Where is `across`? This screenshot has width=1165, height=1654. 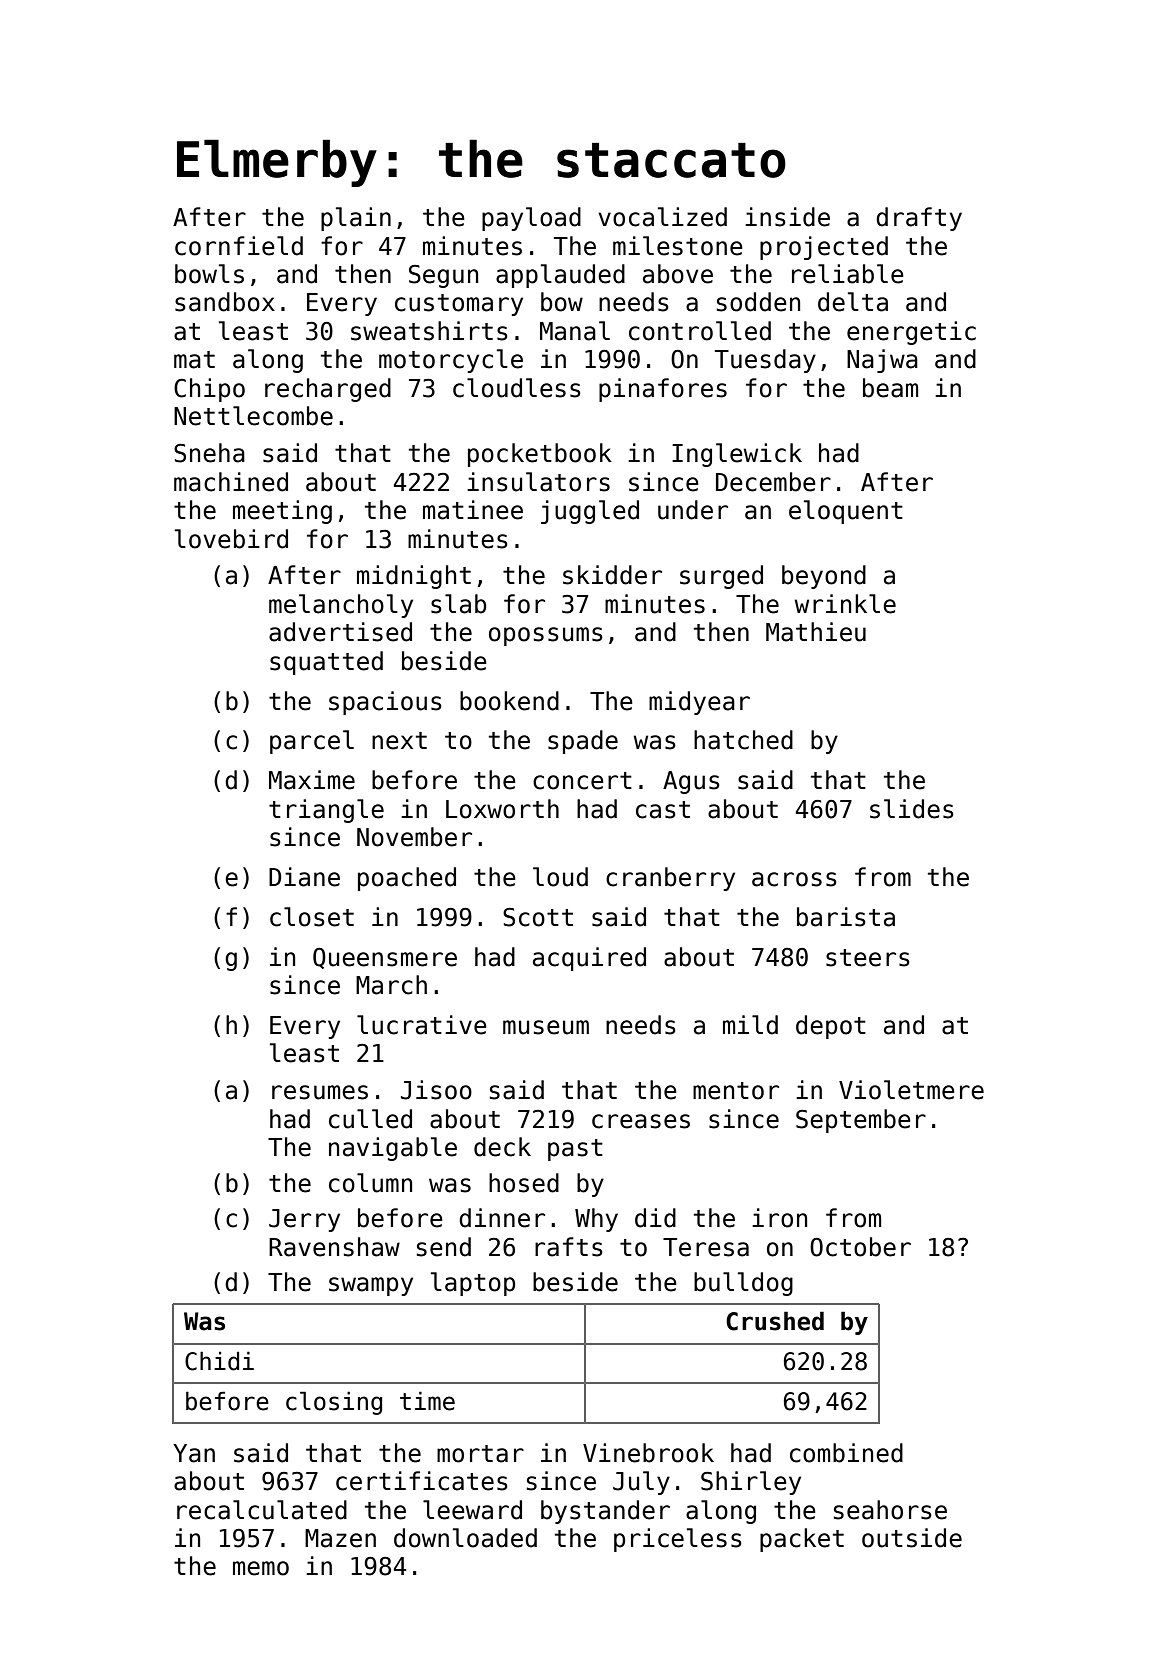
across is located at coordinates (794, 879).
